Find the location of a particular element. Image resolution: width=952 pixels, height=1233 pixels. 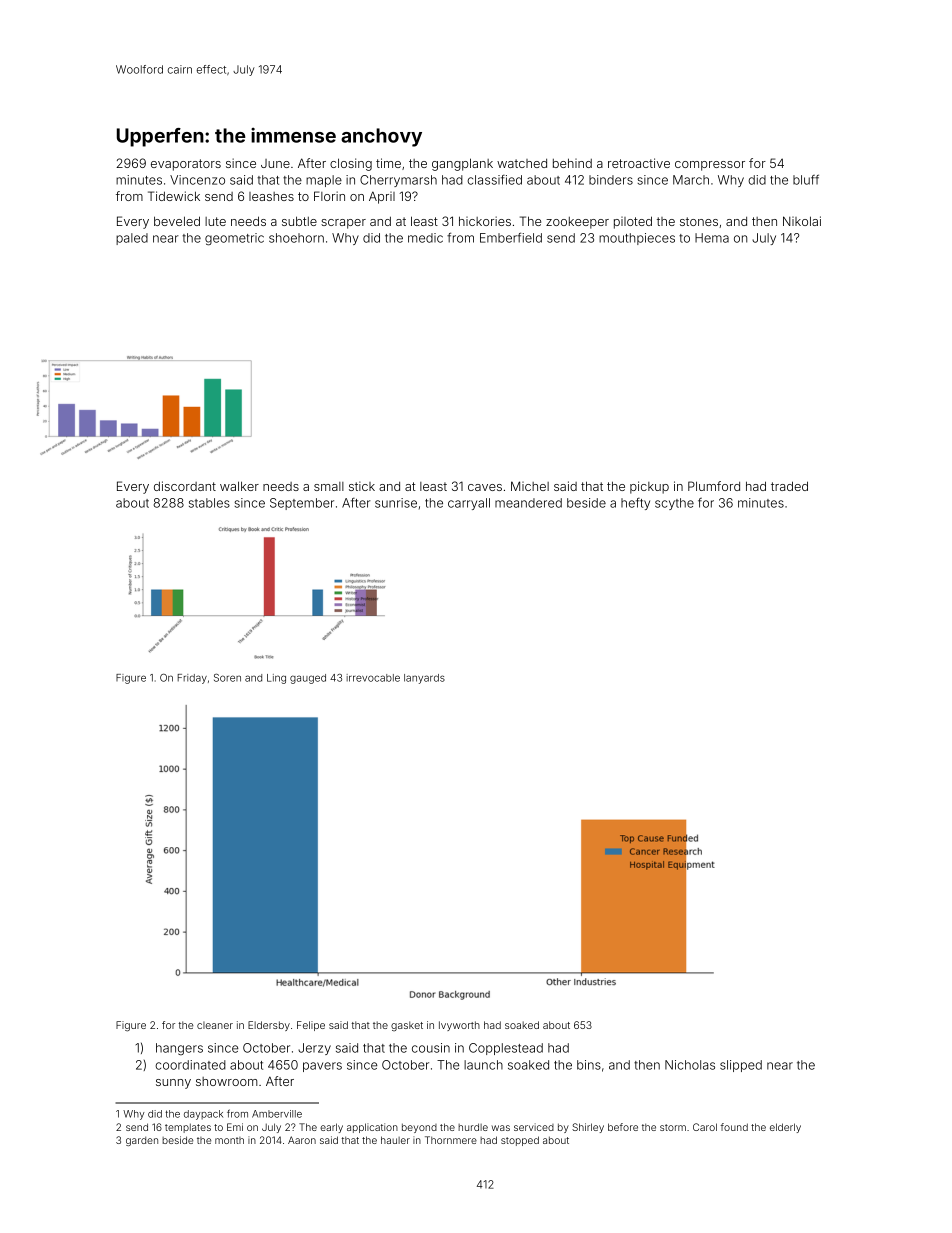

Soren is located at coordinates (227, 677).
